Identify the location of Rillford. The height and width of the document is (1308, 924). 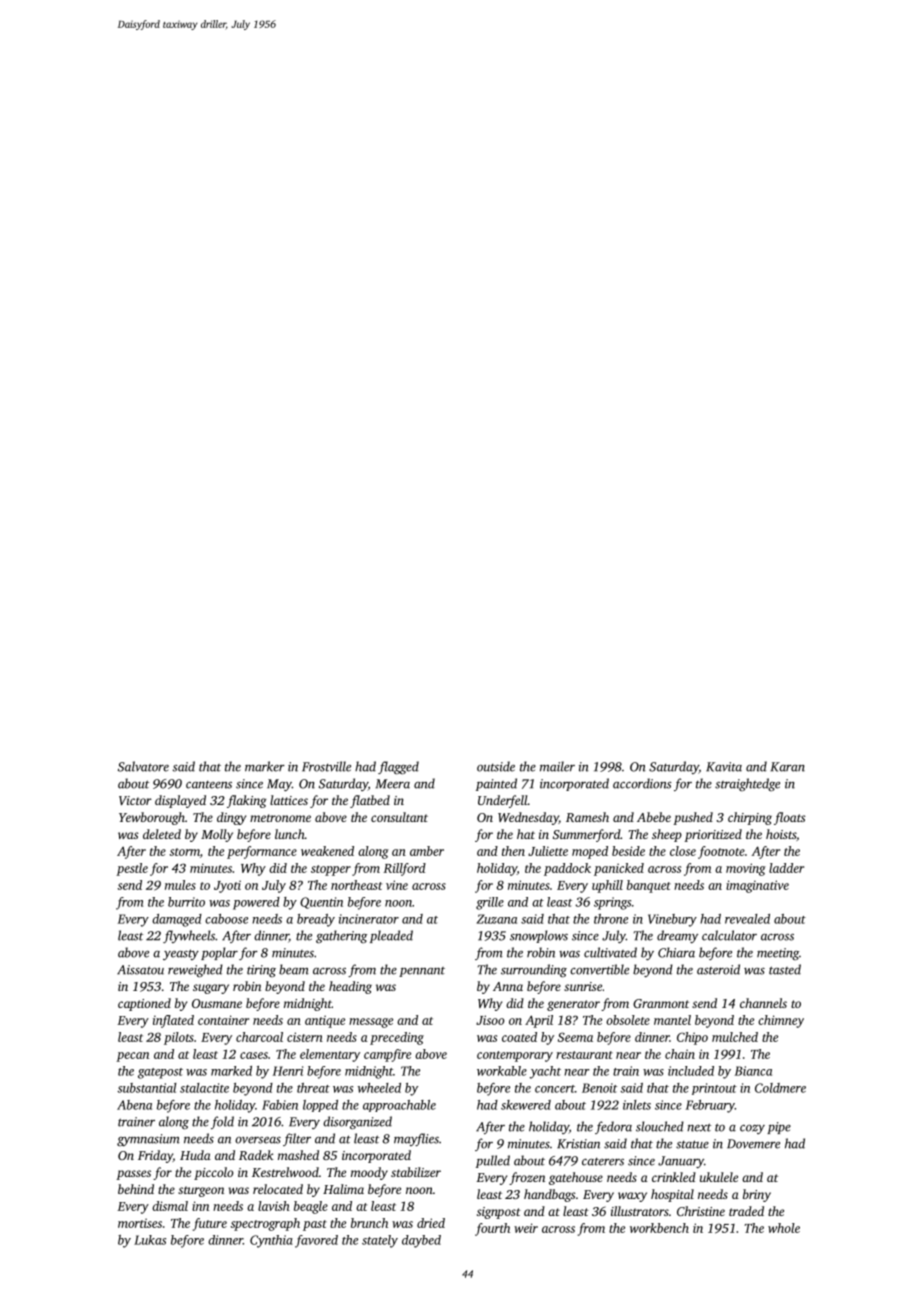
(405, 869).
